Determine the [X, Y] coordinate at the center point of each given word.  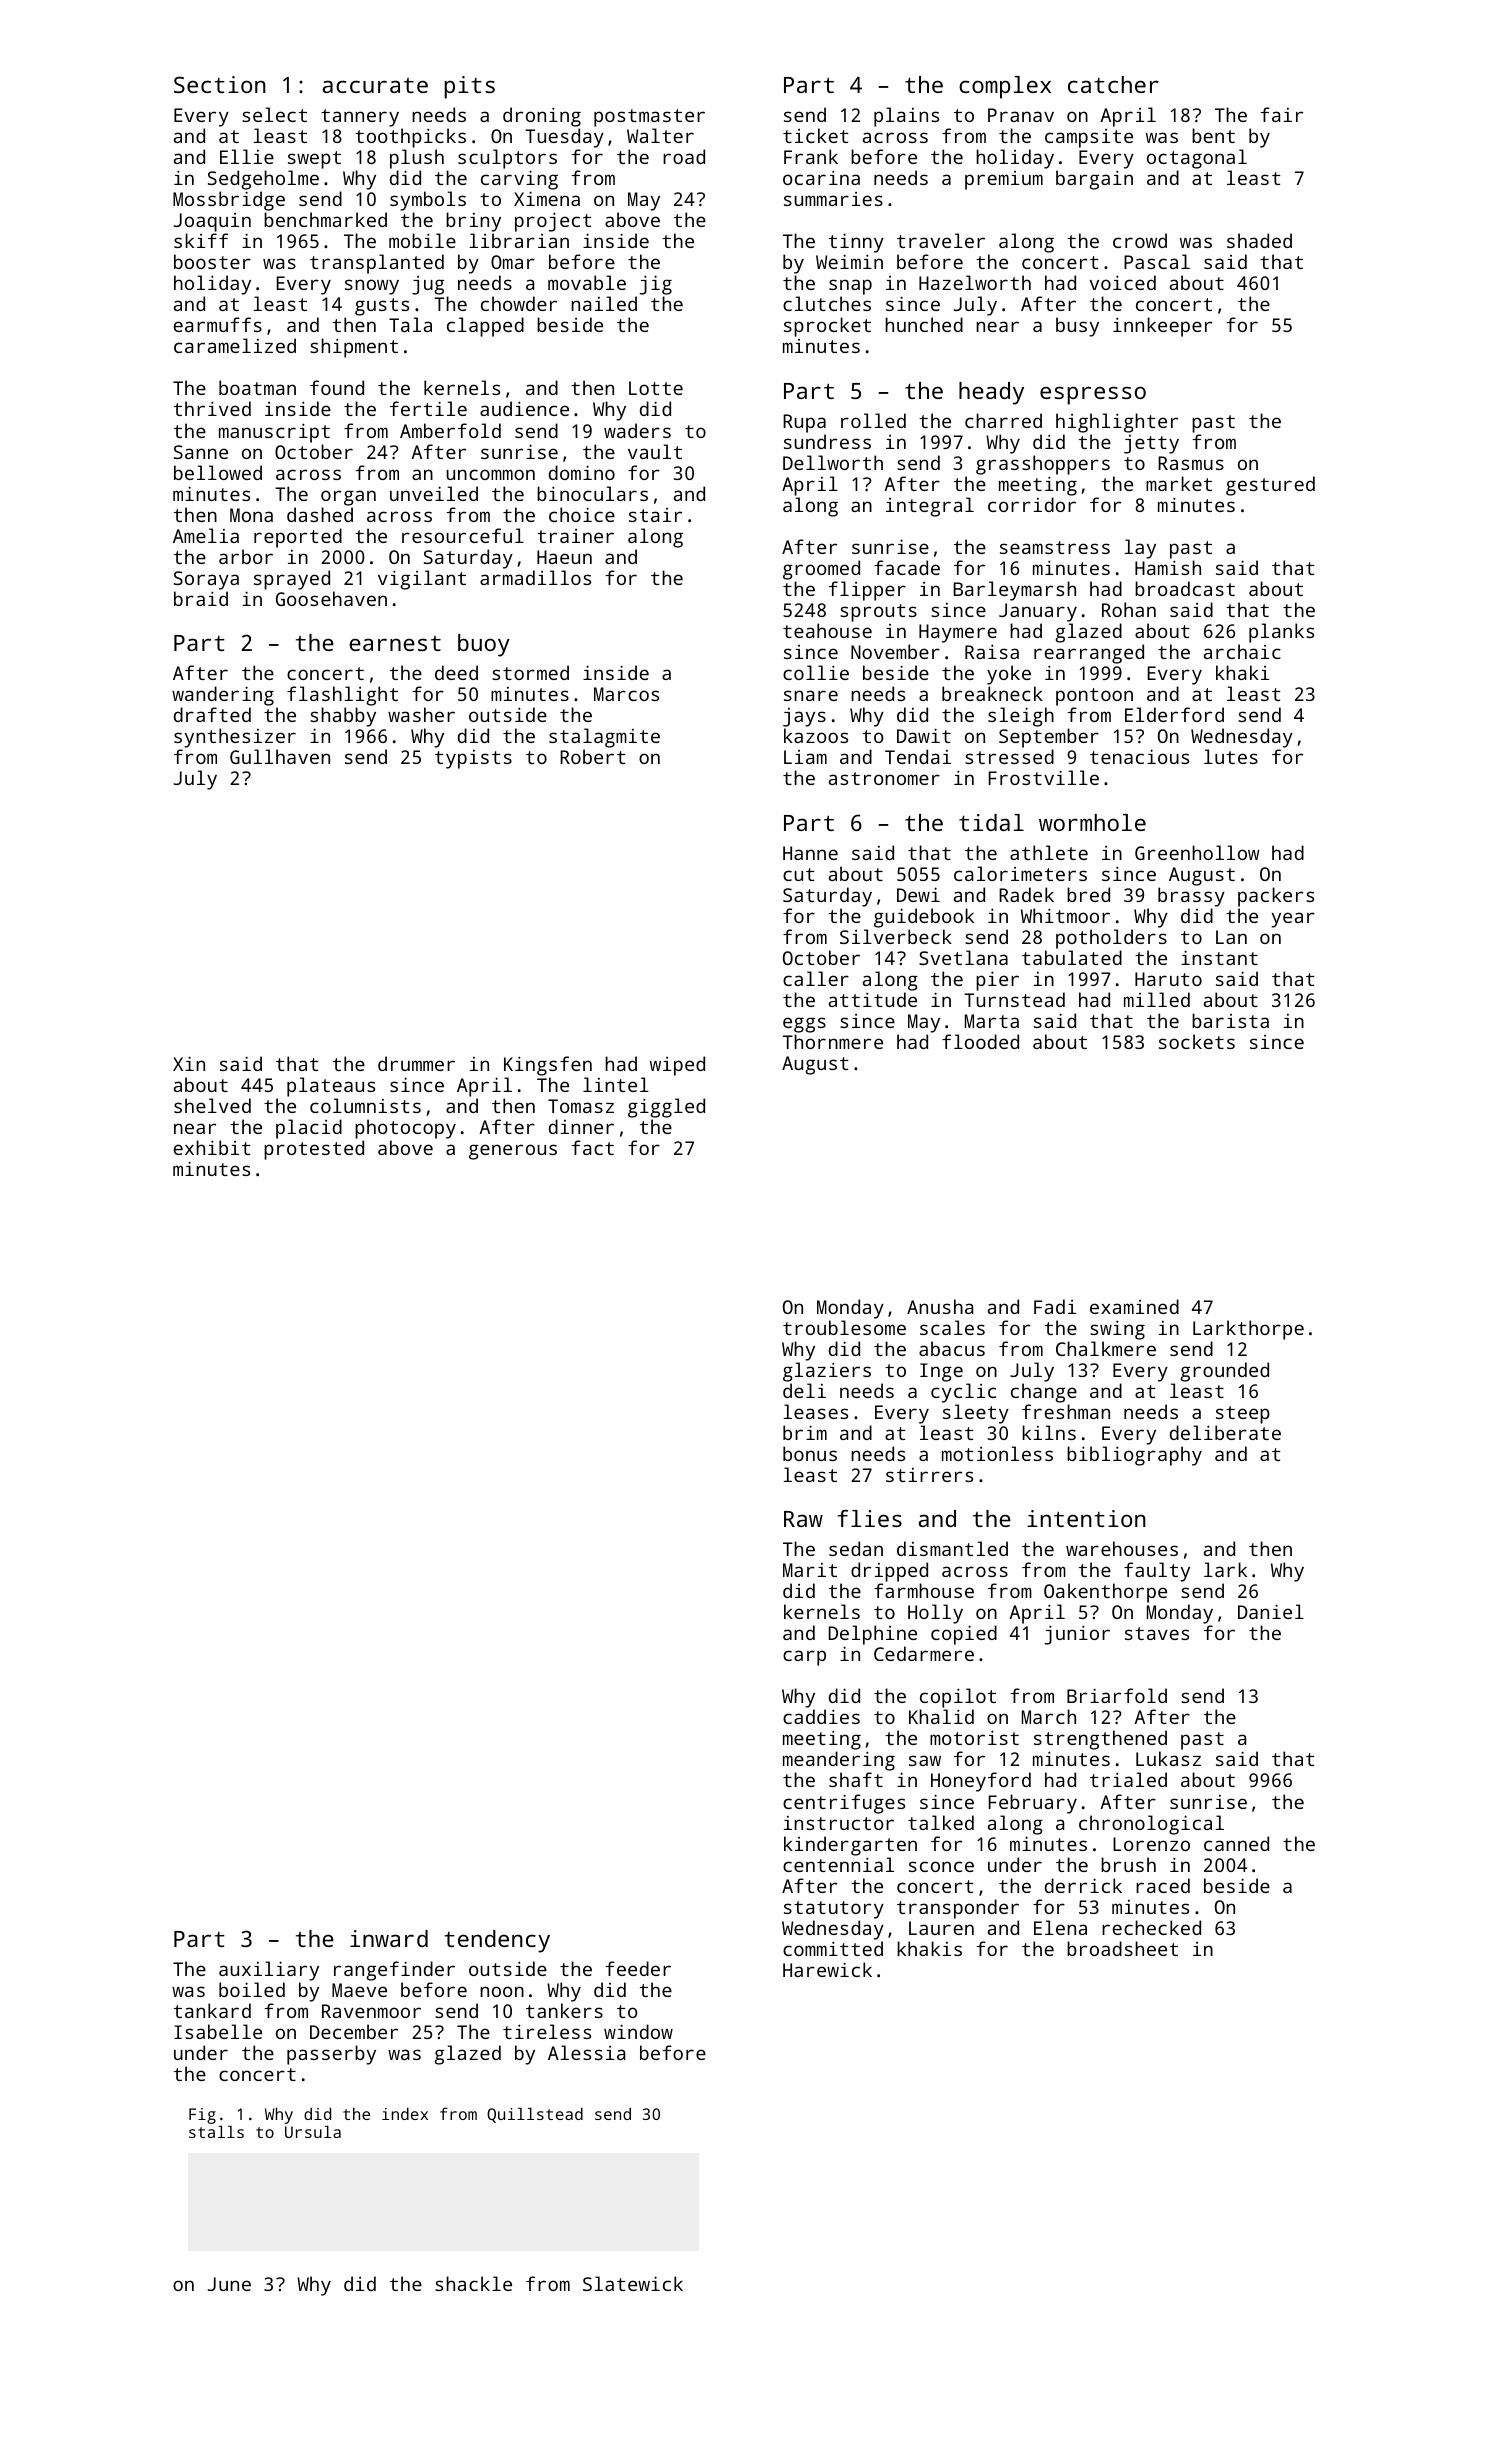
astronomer [884, 778]
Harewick [827, 1969]
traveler [941, 240]
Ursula [313, 2132]
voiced [1123, 282]
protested [314, 1150]
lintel [616, 1084]
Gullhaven [280, 756]
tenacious [1139, 756]
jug [428, 285]
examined [1134, 1306]
